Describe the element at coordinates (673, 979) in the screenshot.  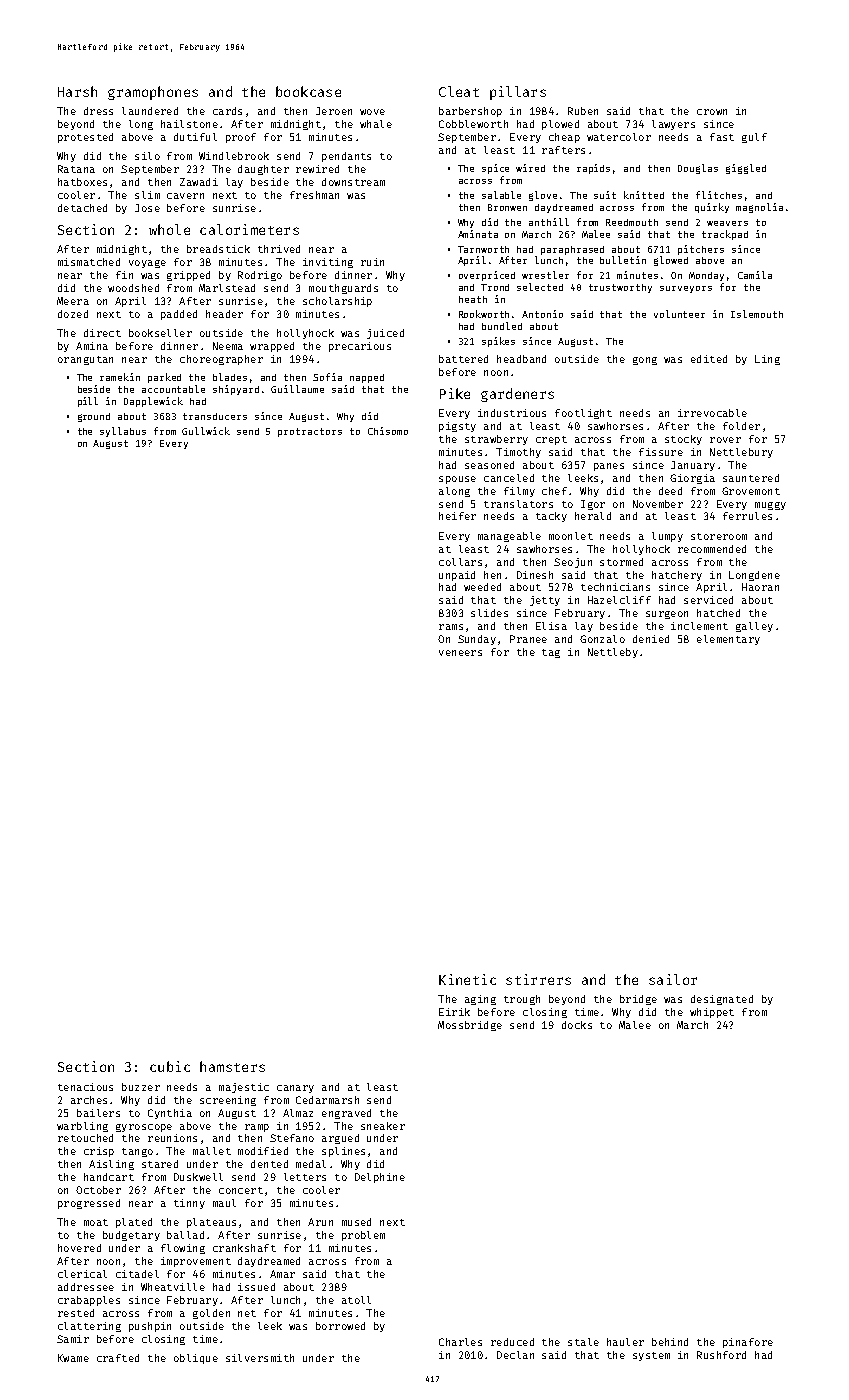
I see `sailor` at that location.
